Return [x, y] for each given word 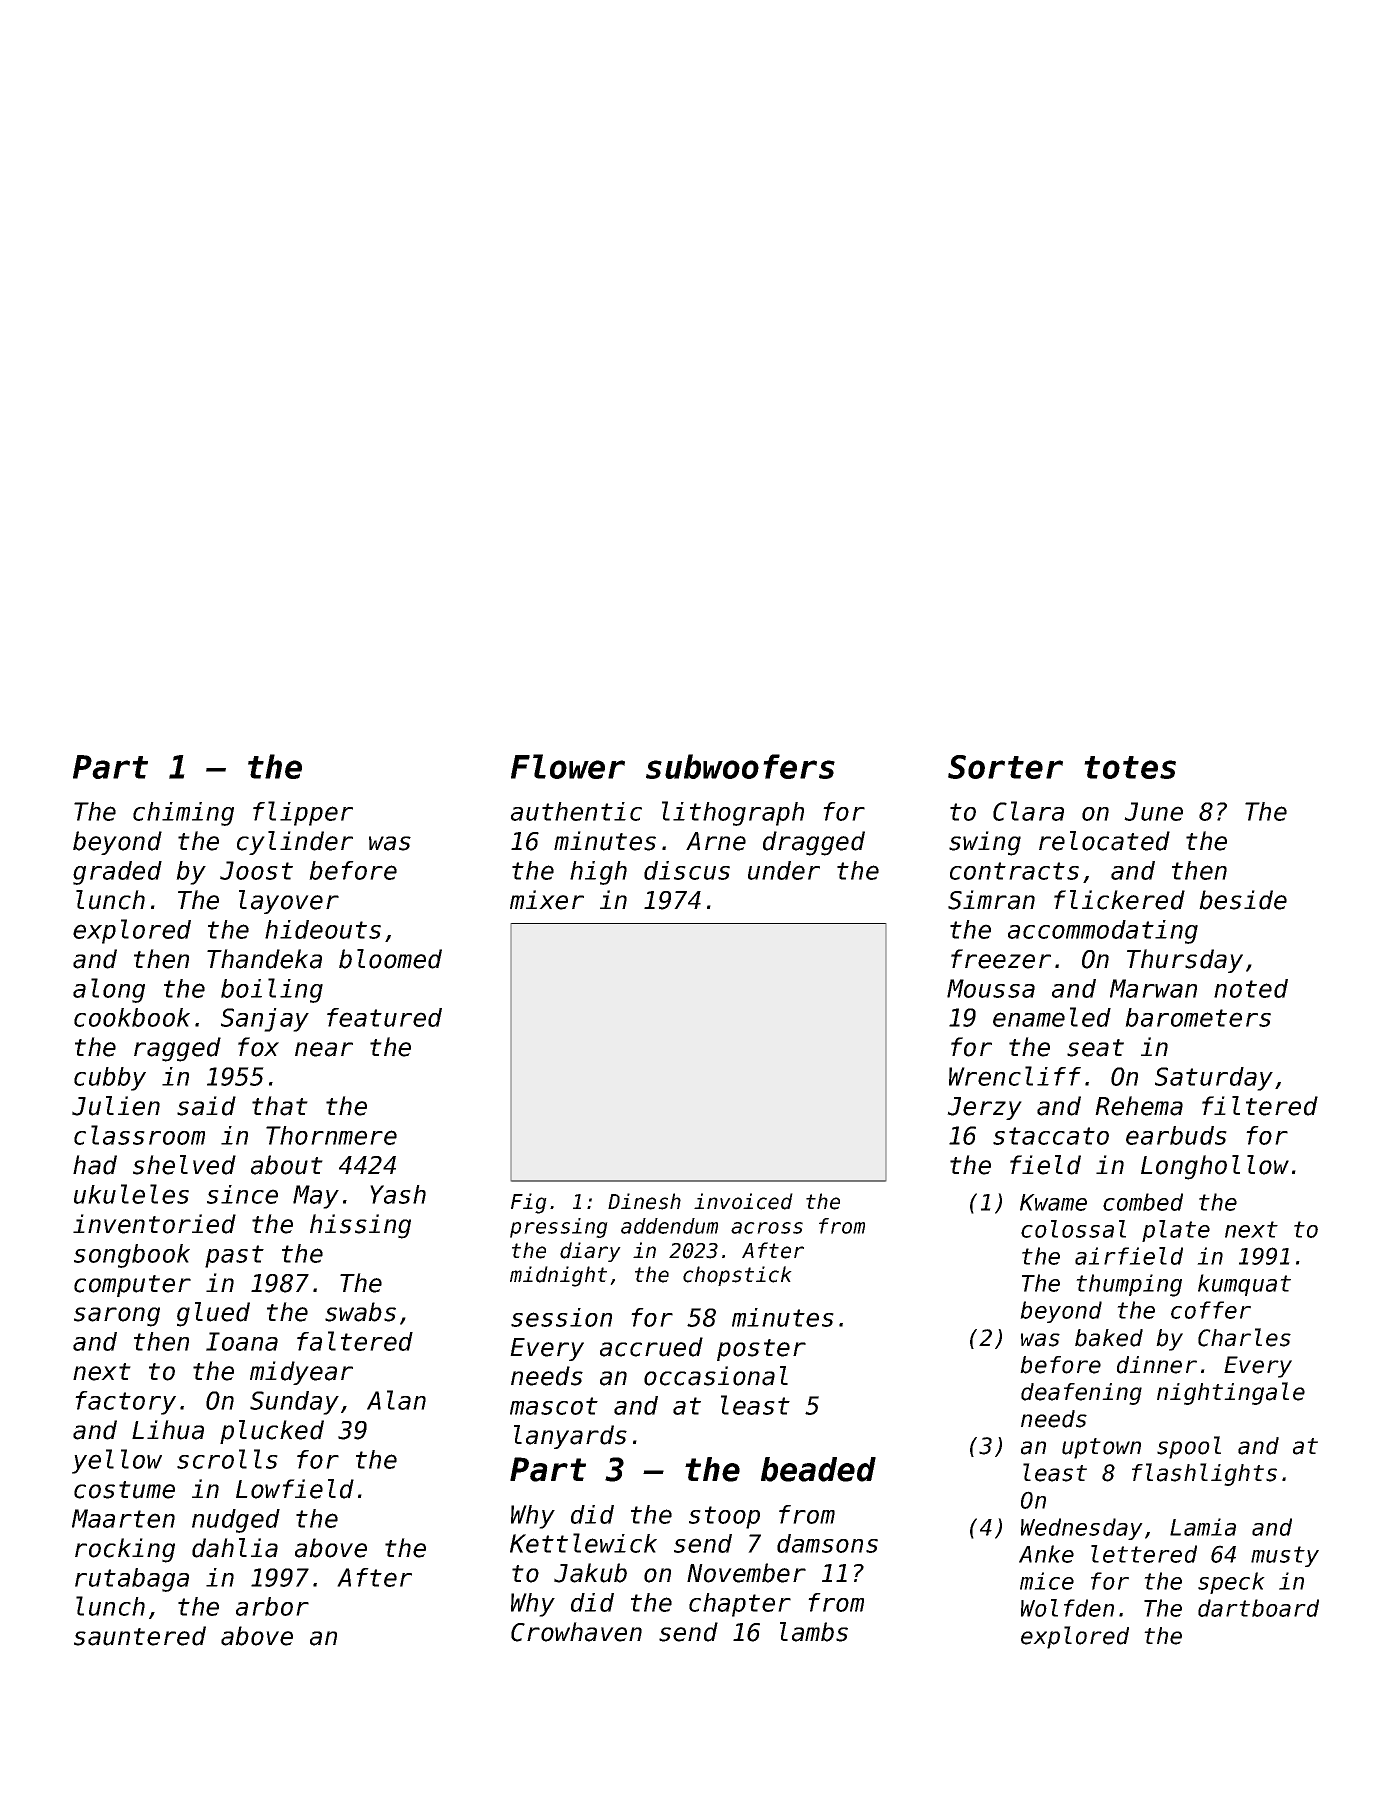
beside [1243, 900]
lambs [814, 1632]
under [784, 870]
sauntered [140, 1636]
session [561, 1317]
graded [117, 873]
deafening [1081, 1394]
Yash [398, 1194]
